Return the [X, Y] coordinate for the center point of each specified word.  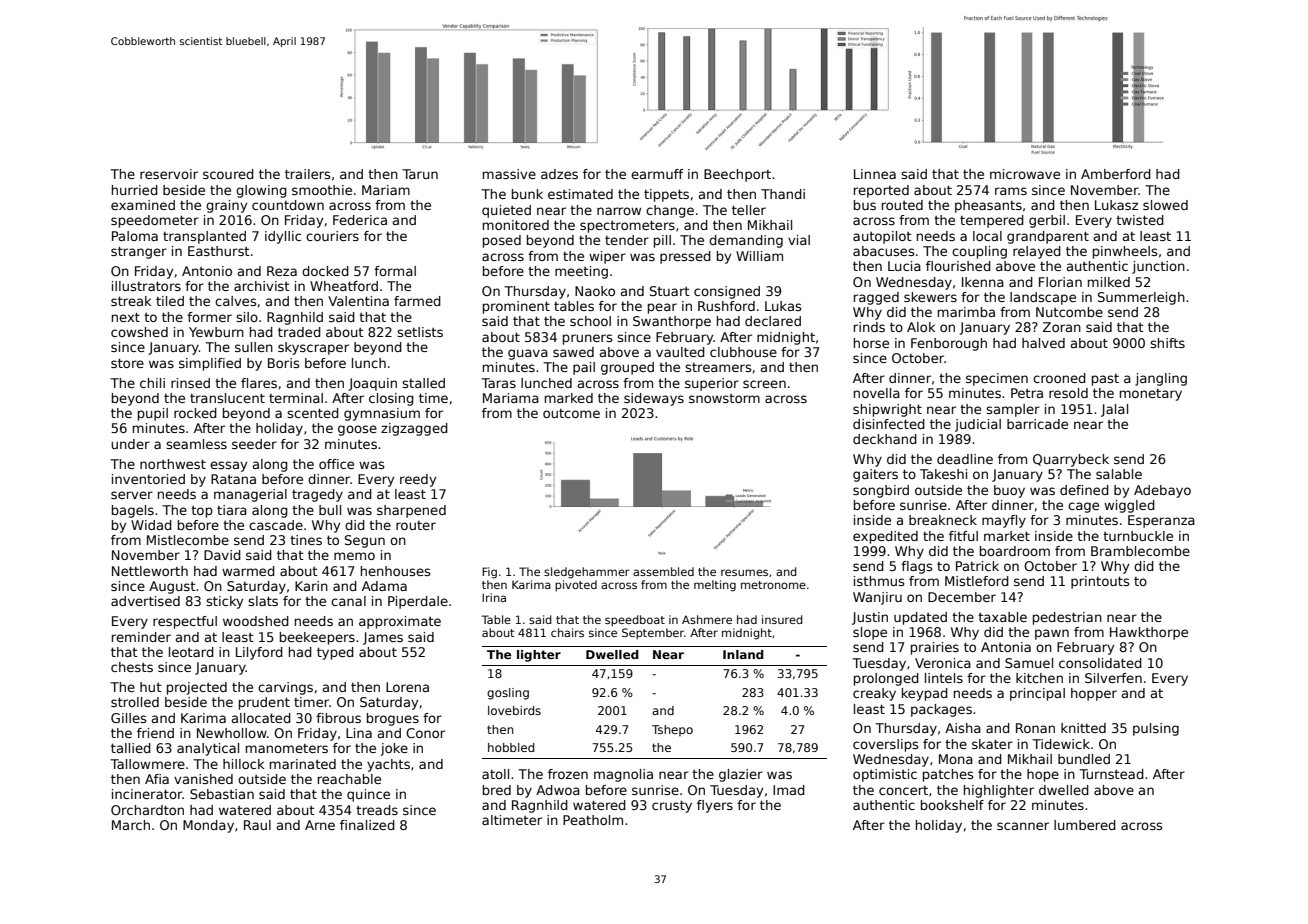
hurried [135, 190]
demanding [746, 241]
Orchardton [147, 810]
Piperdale [418, 602]
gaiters [875, 475]
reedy [418, 480]
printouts [1100, 582]
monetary [1151, 395]
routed [902, 205]
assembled [663, 571]
